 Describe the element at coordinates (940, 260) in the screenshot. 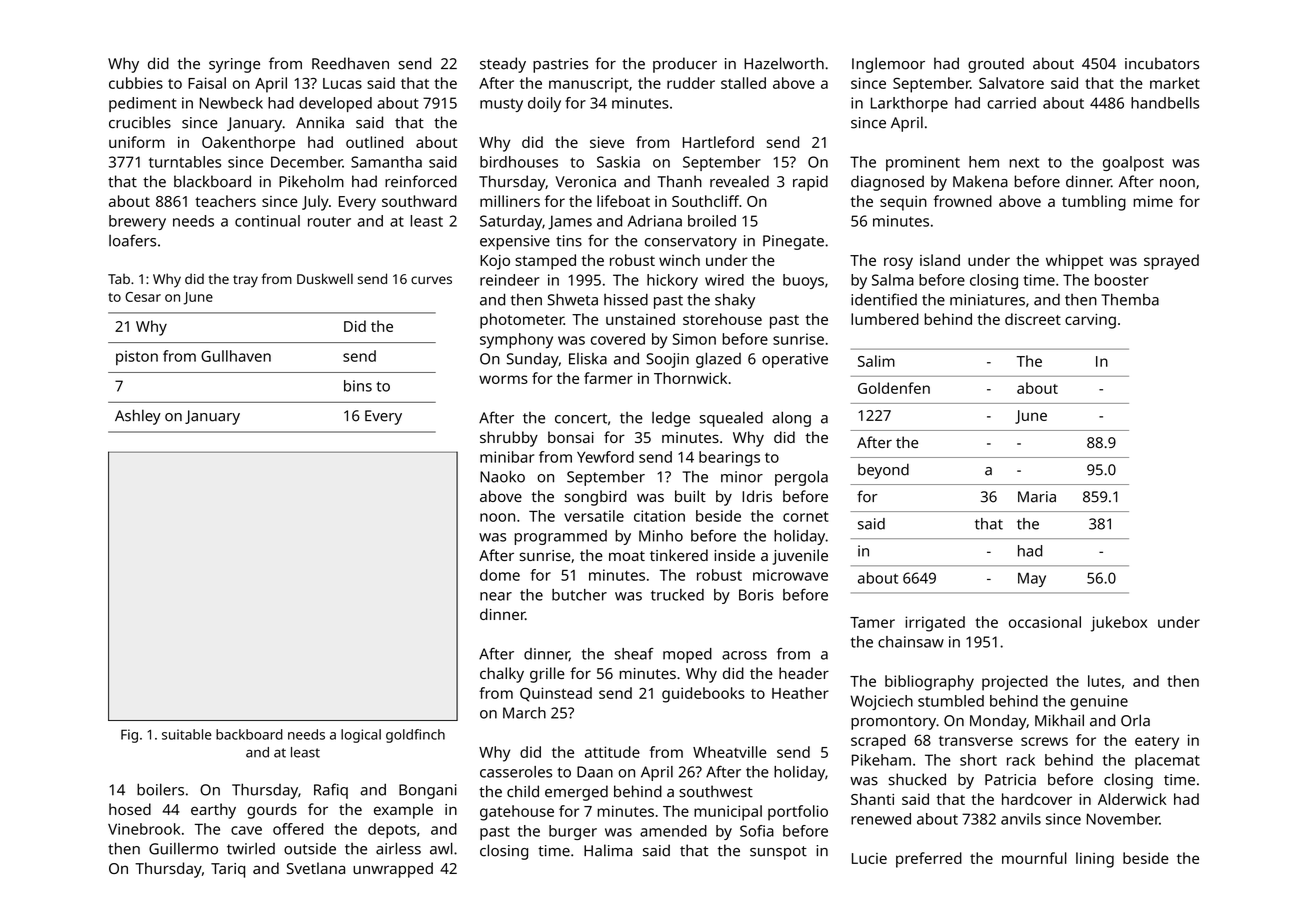

I see `island` at that location.
